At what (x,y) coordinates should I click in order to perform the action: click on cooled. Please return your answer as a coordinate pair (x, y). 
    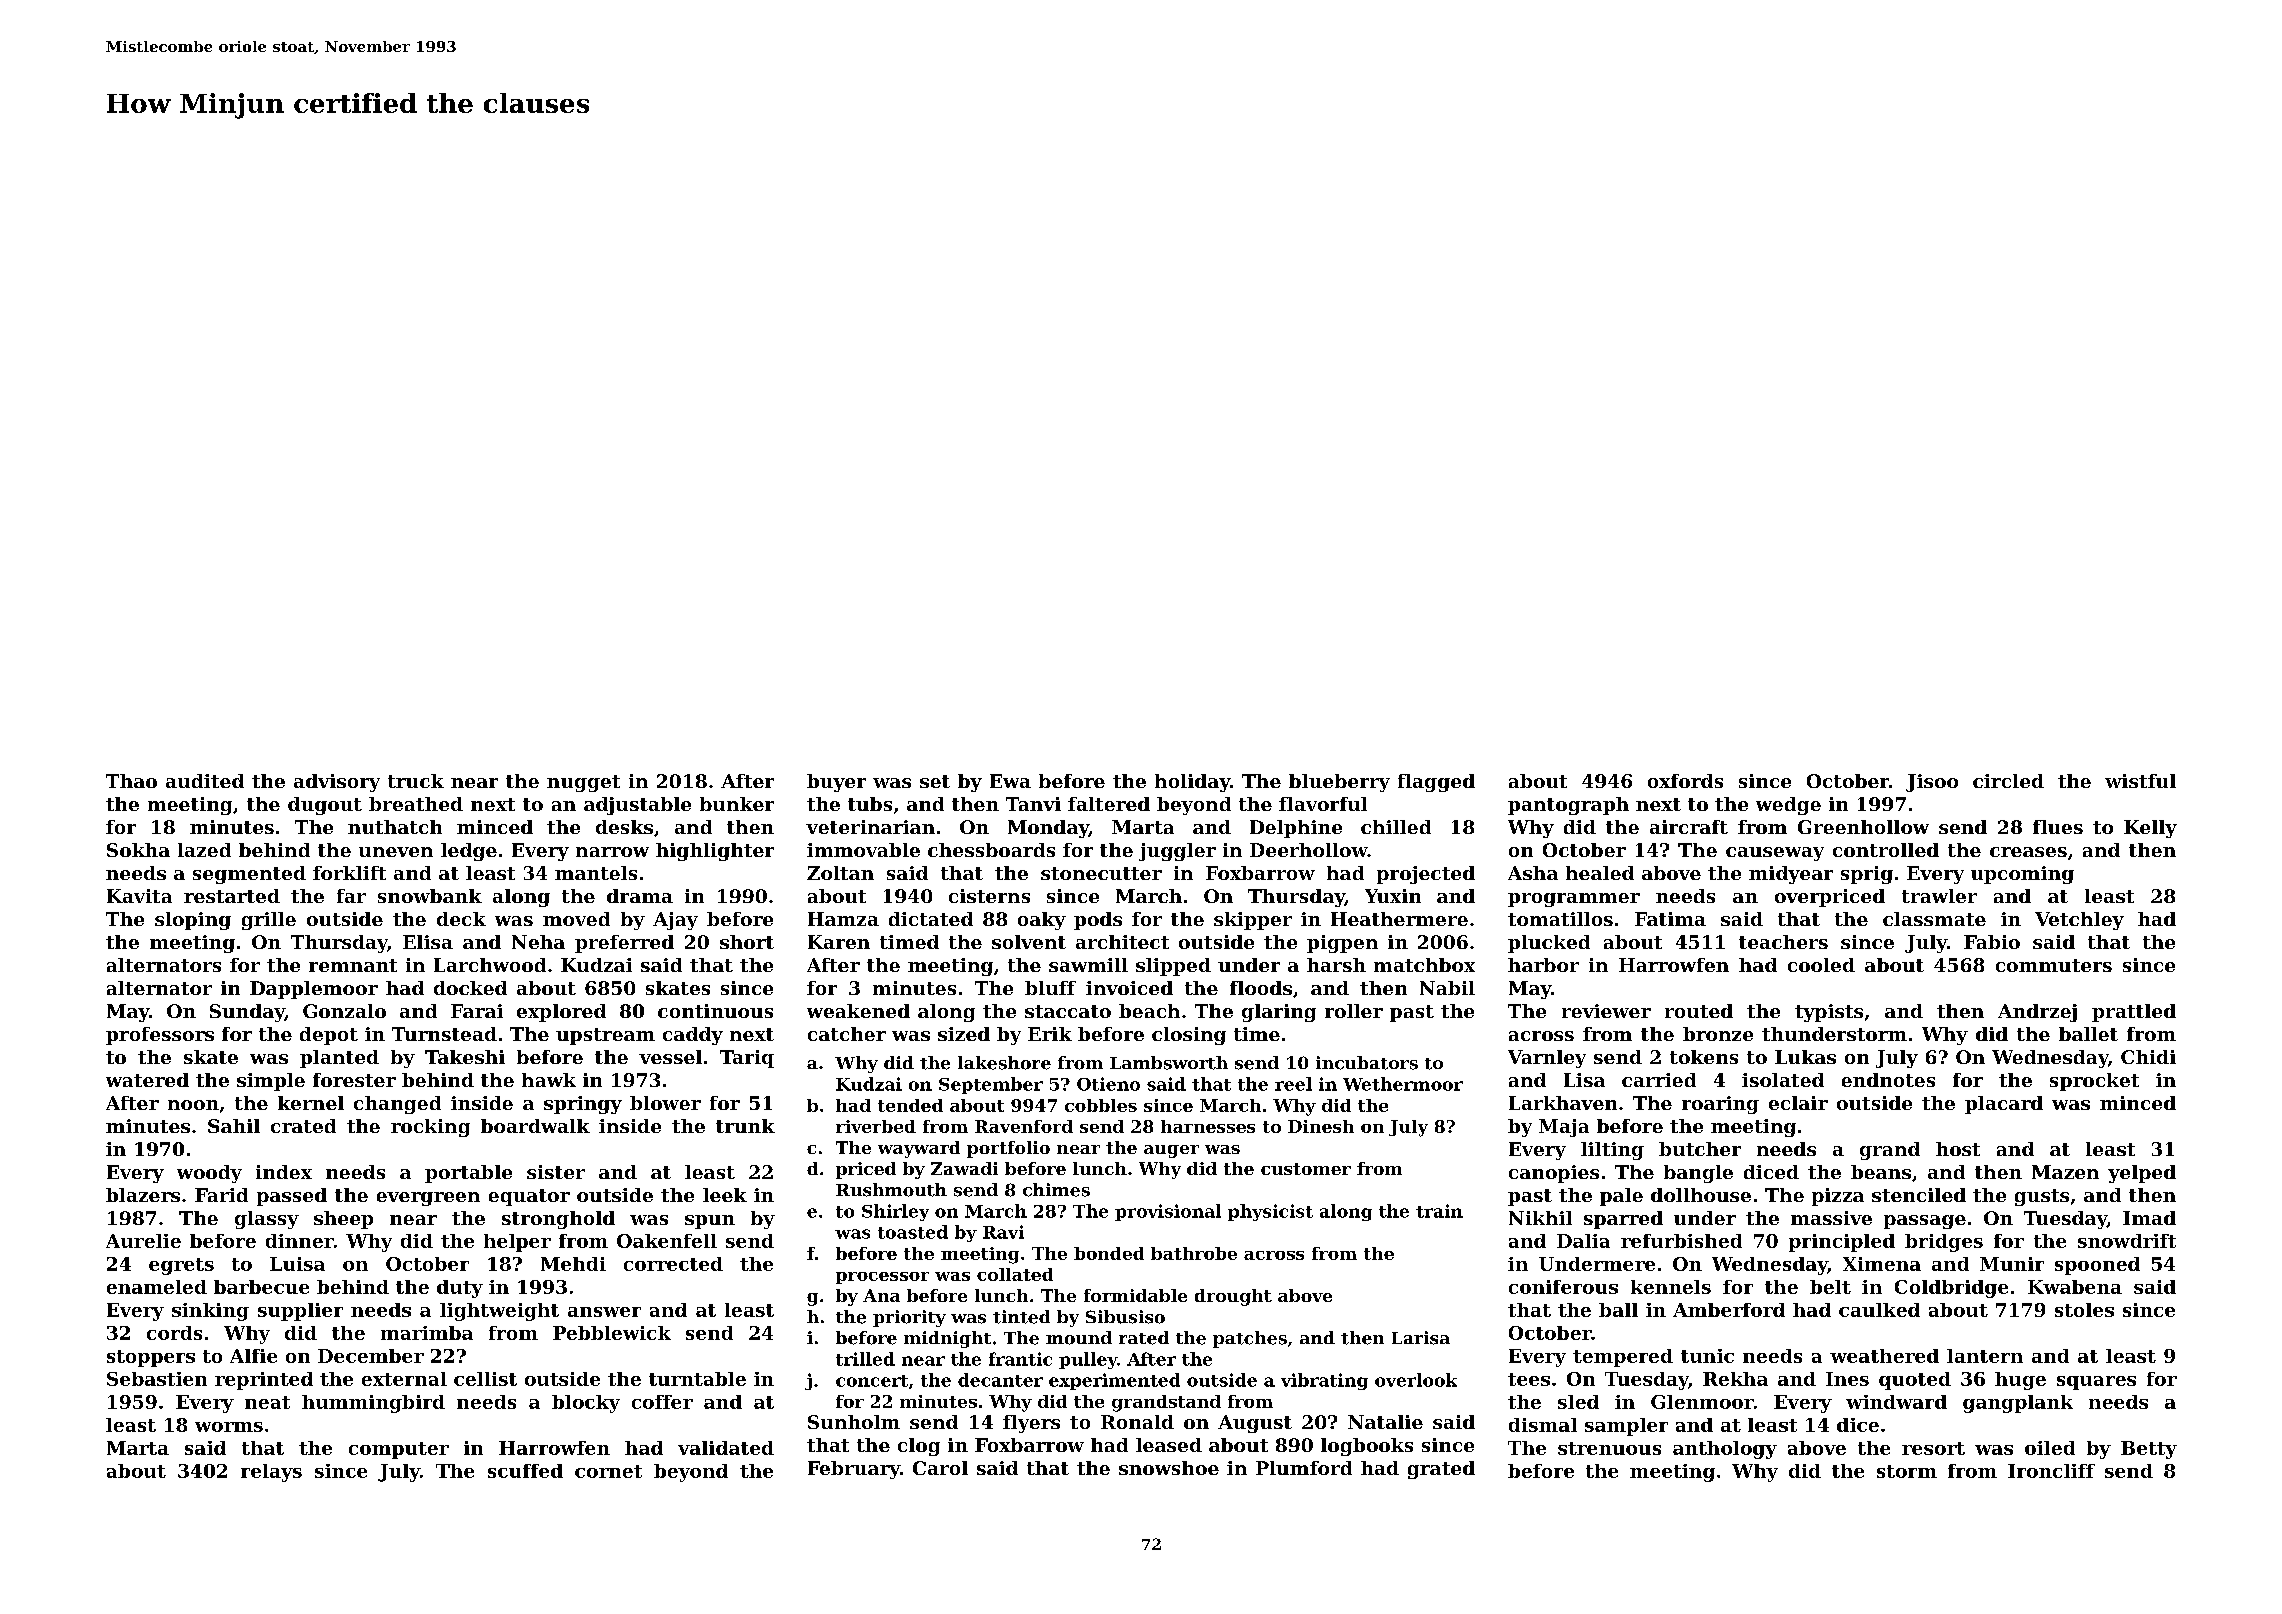
    Looking at the image, I should click on (1821, 965).
